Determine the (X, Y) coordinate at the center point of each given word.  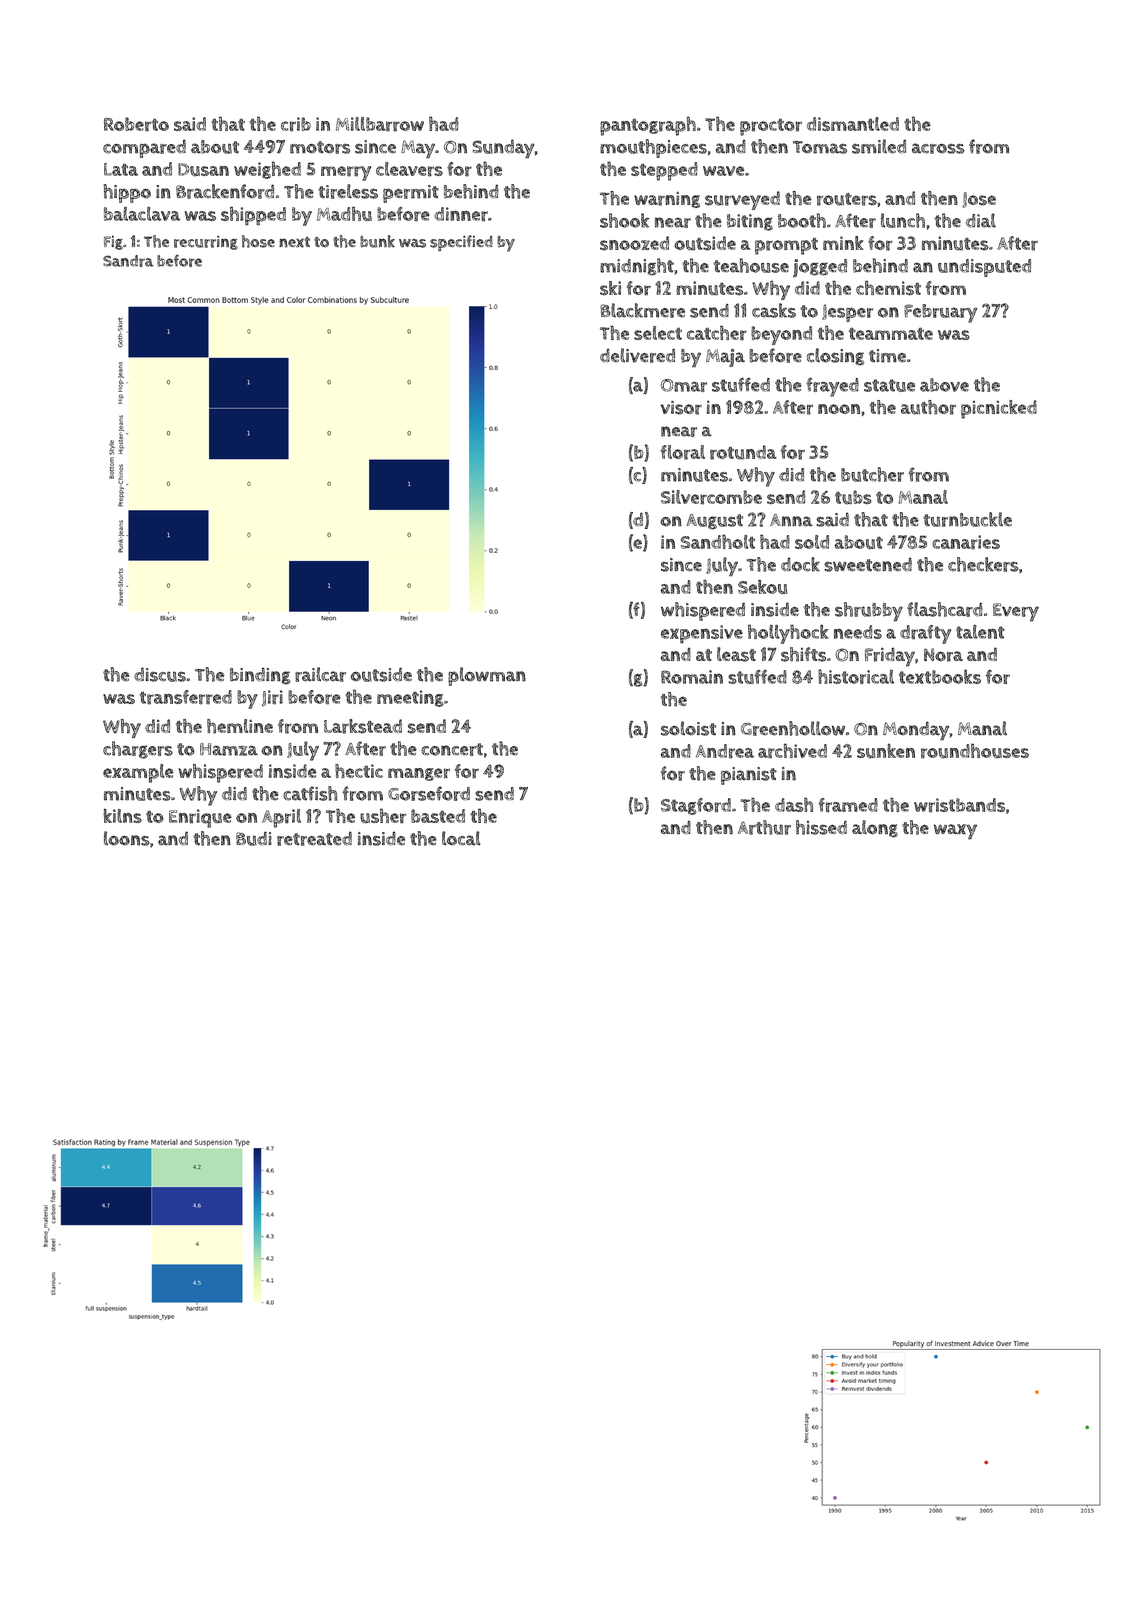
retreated (314, 838)
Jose (979, 200)
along (875, 829)
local (461, 838)
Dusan (203, 170)
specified (461, 243)
